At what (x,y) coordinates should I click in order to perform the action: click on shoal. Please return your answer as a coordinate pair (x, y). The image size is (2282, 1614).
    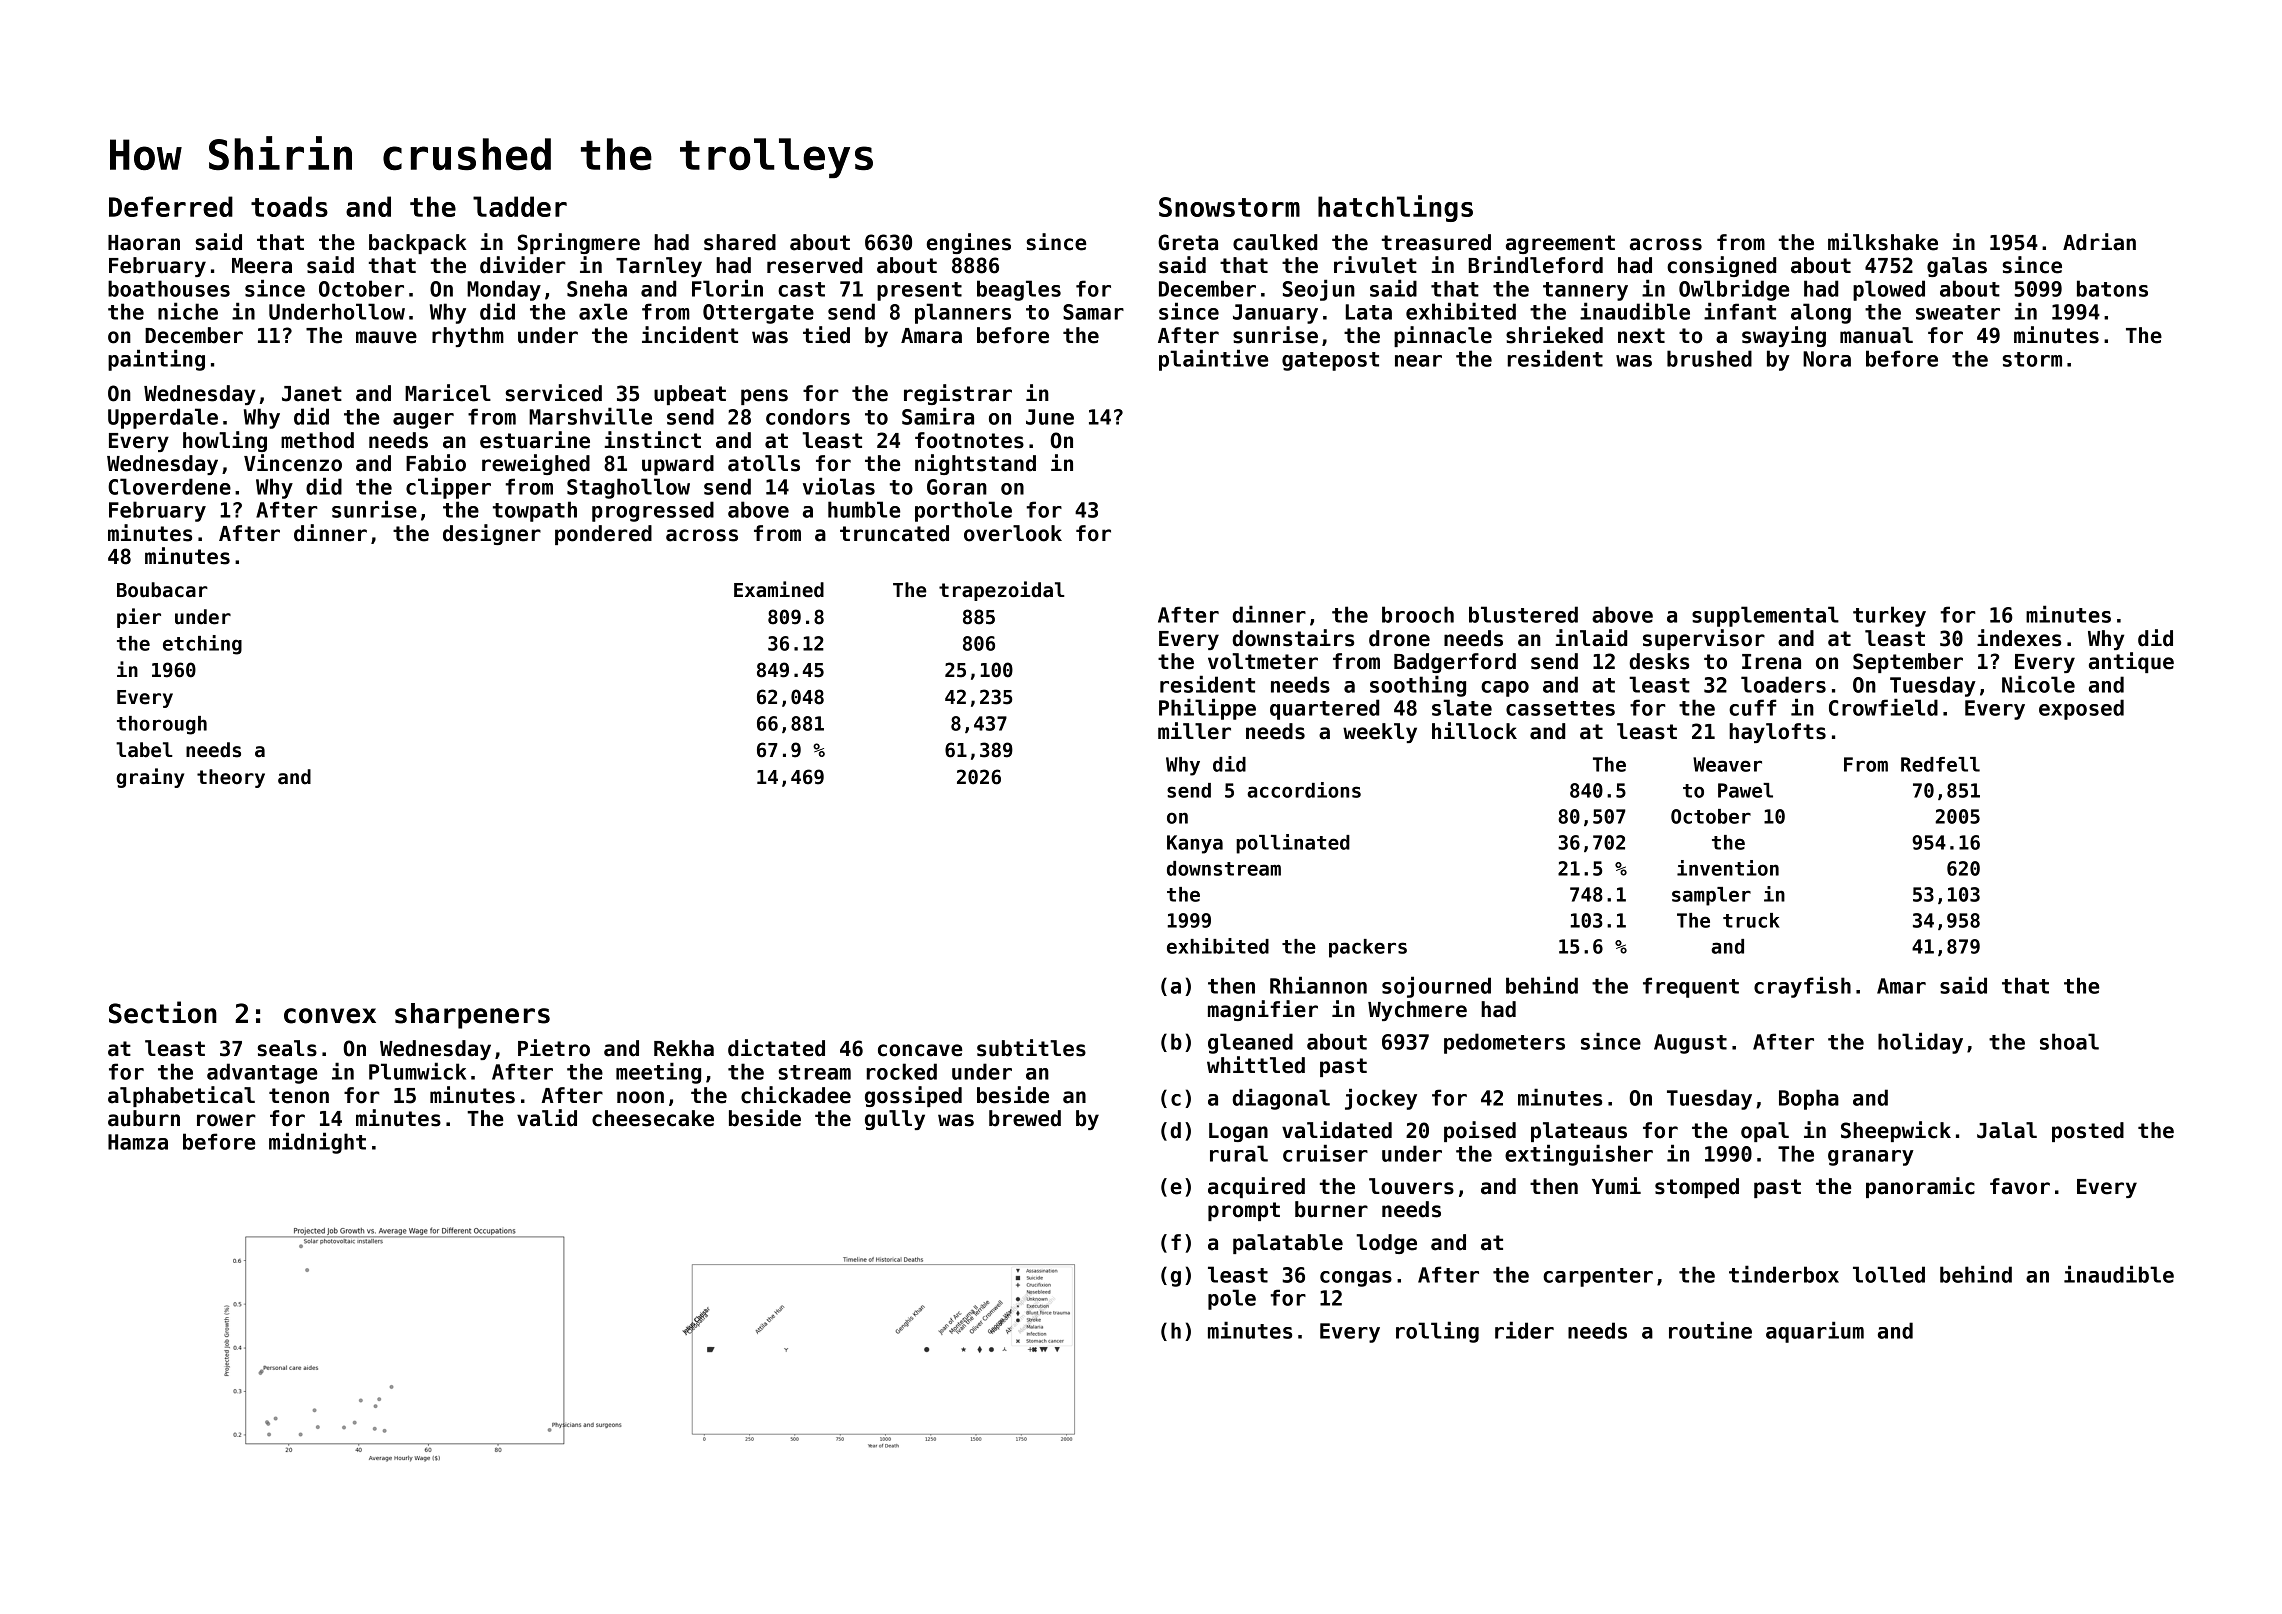
    Looking at the image, I should click on (2069, 1041).
